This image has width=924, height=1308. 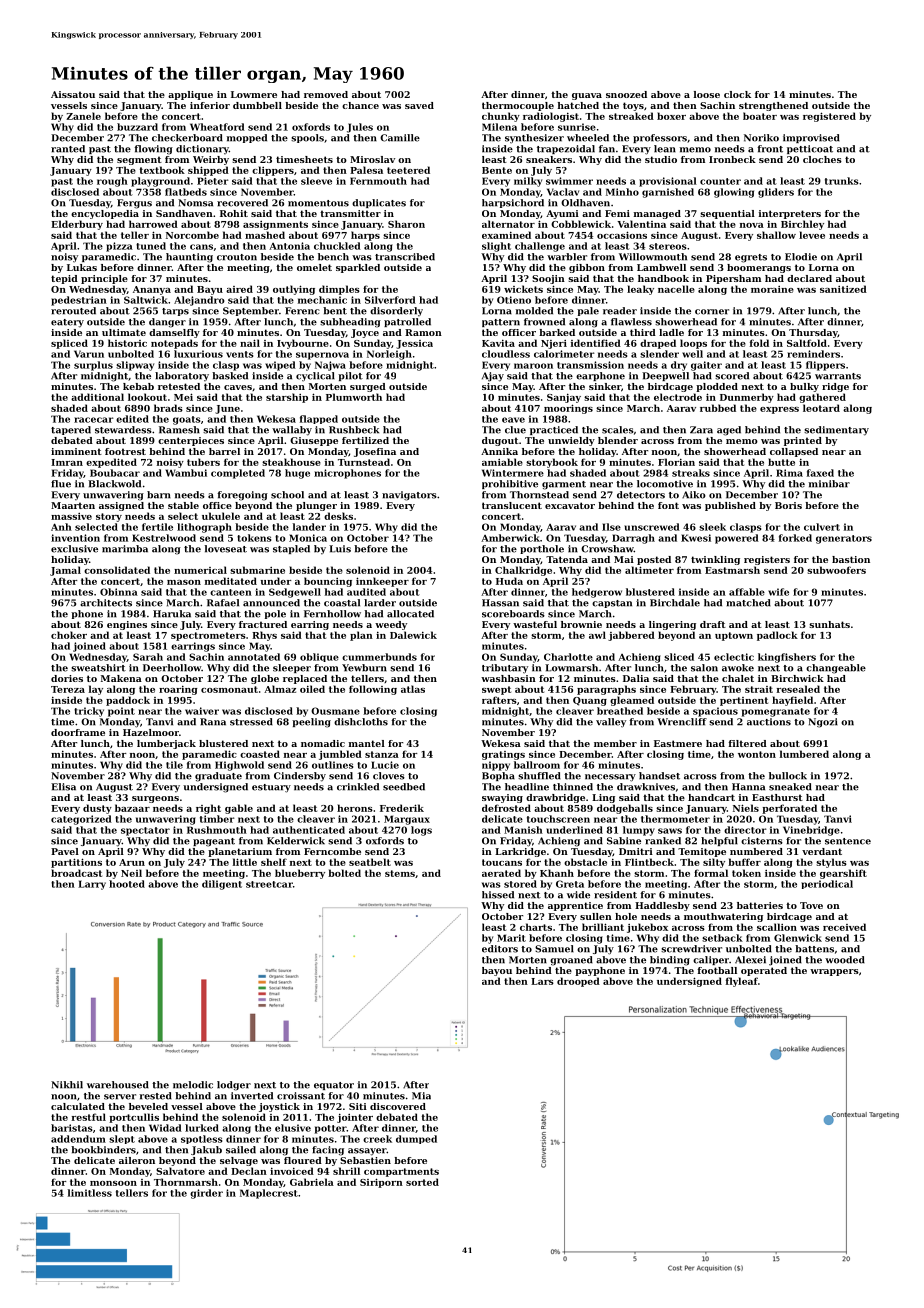 What do you see at coordinates (183, 397) in the image?
I see `Mei` at bounding box center [183, 397].
